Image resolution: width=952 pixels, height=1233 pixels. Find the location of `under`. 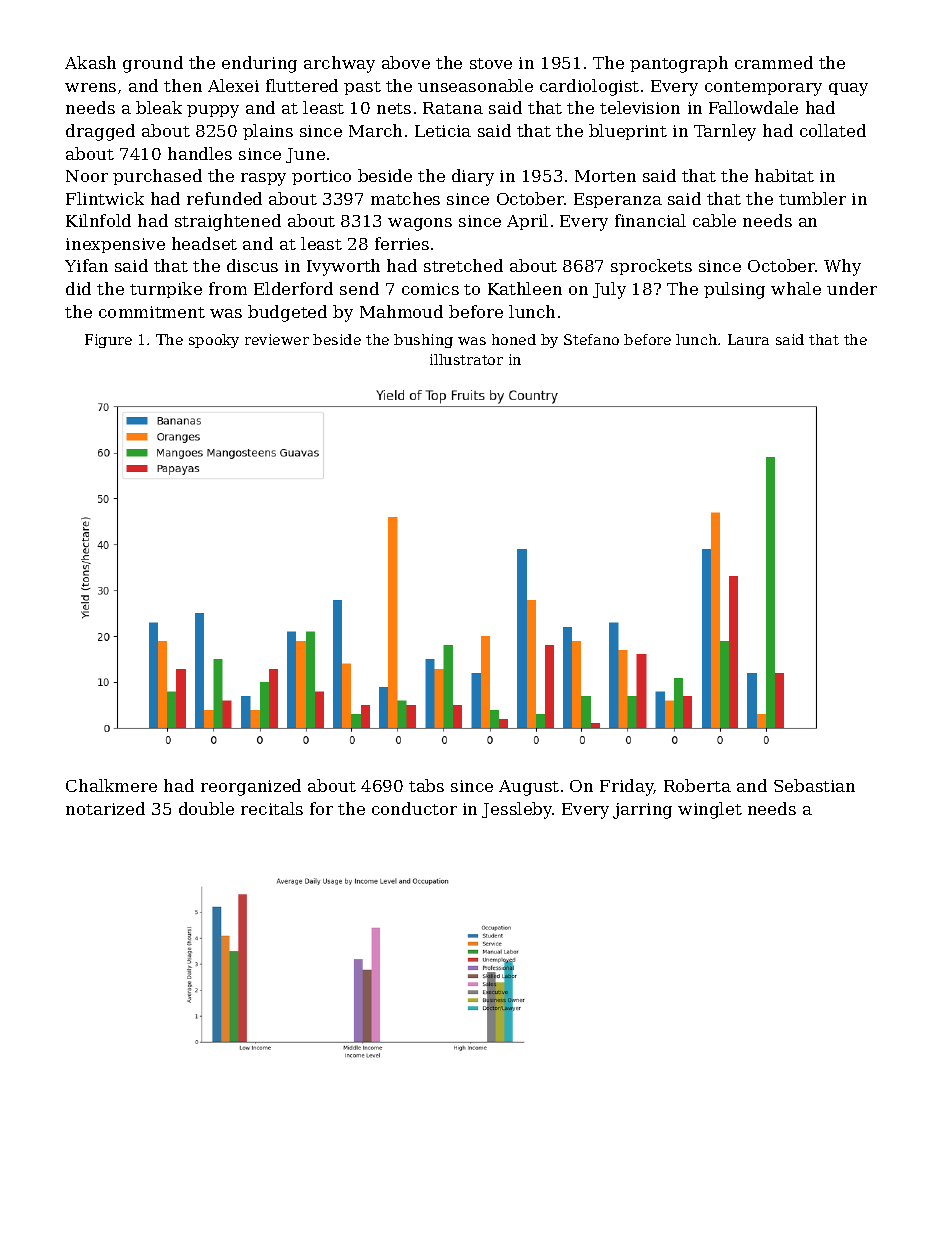

under is located at coordinates (852, 288).
